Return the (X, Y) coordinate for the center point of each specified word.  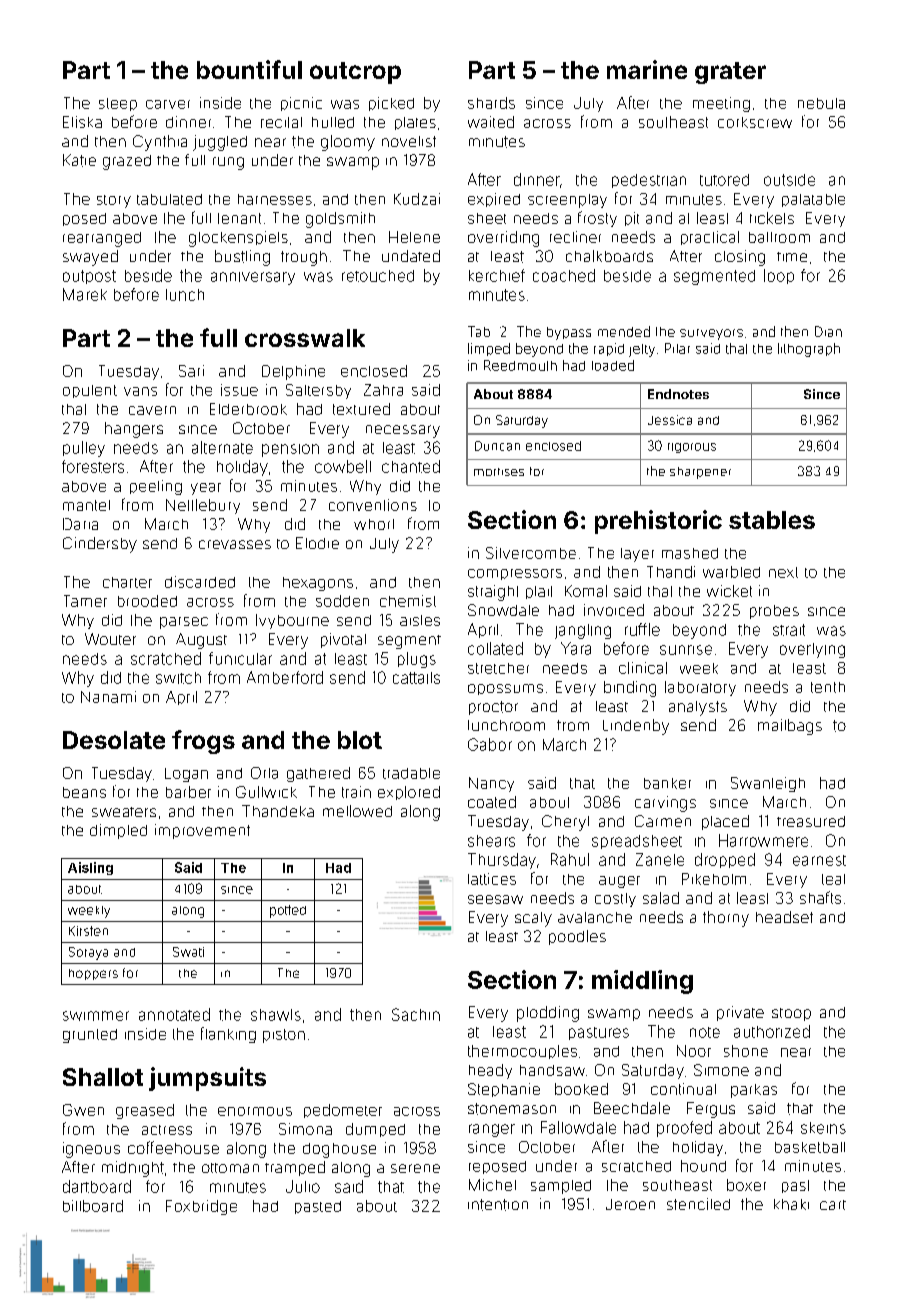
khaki (791, 1204)
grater (730, 73)
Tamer (85, 601)
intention (498, 1205)
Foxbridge (201, 1207)
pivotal (343, 640)
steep (118, 104)
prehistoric (658, 522)
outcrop (355, 73)
